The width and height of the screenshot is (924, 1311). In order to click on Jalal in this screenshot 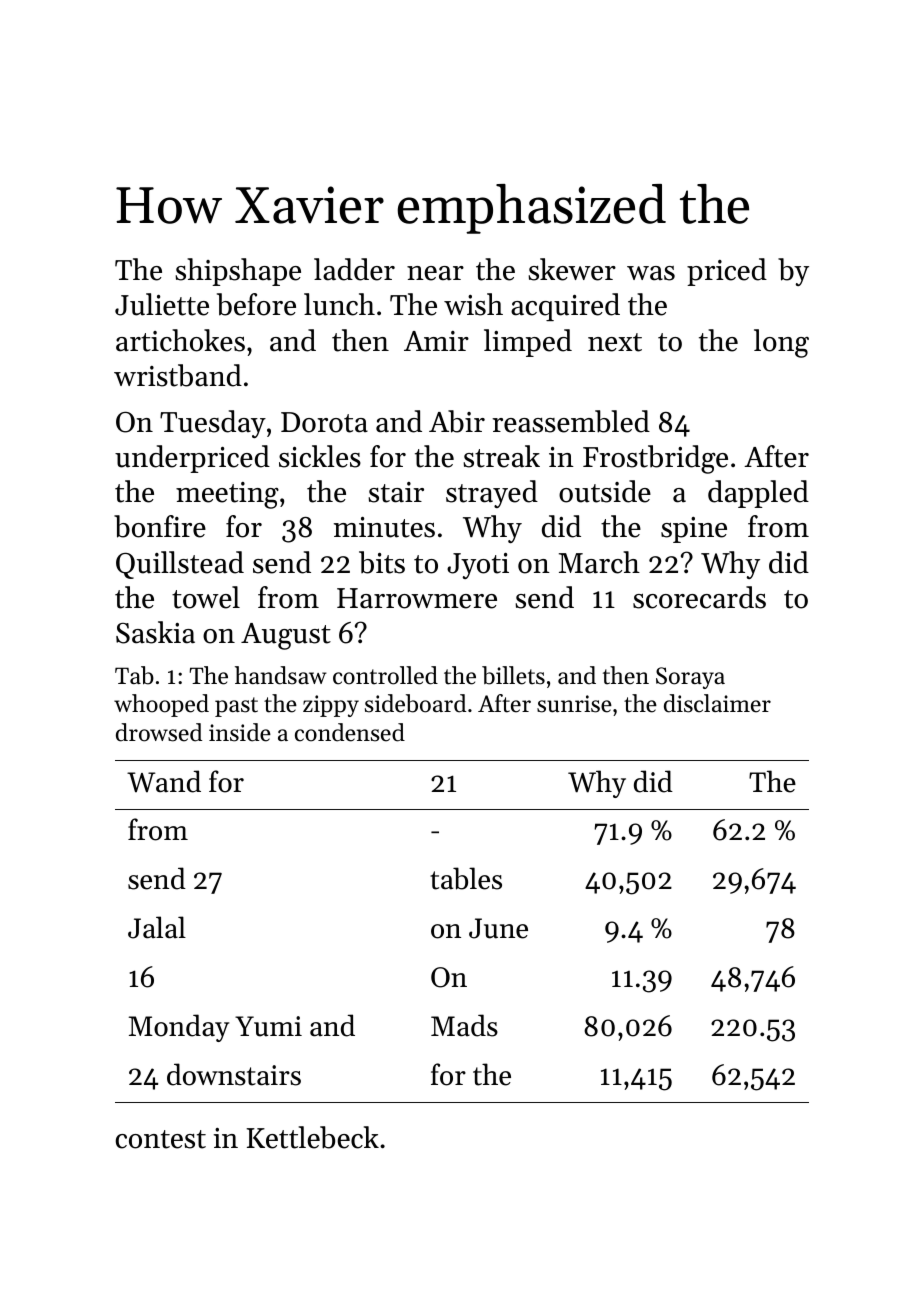, I will do `click(157, 927)`.
